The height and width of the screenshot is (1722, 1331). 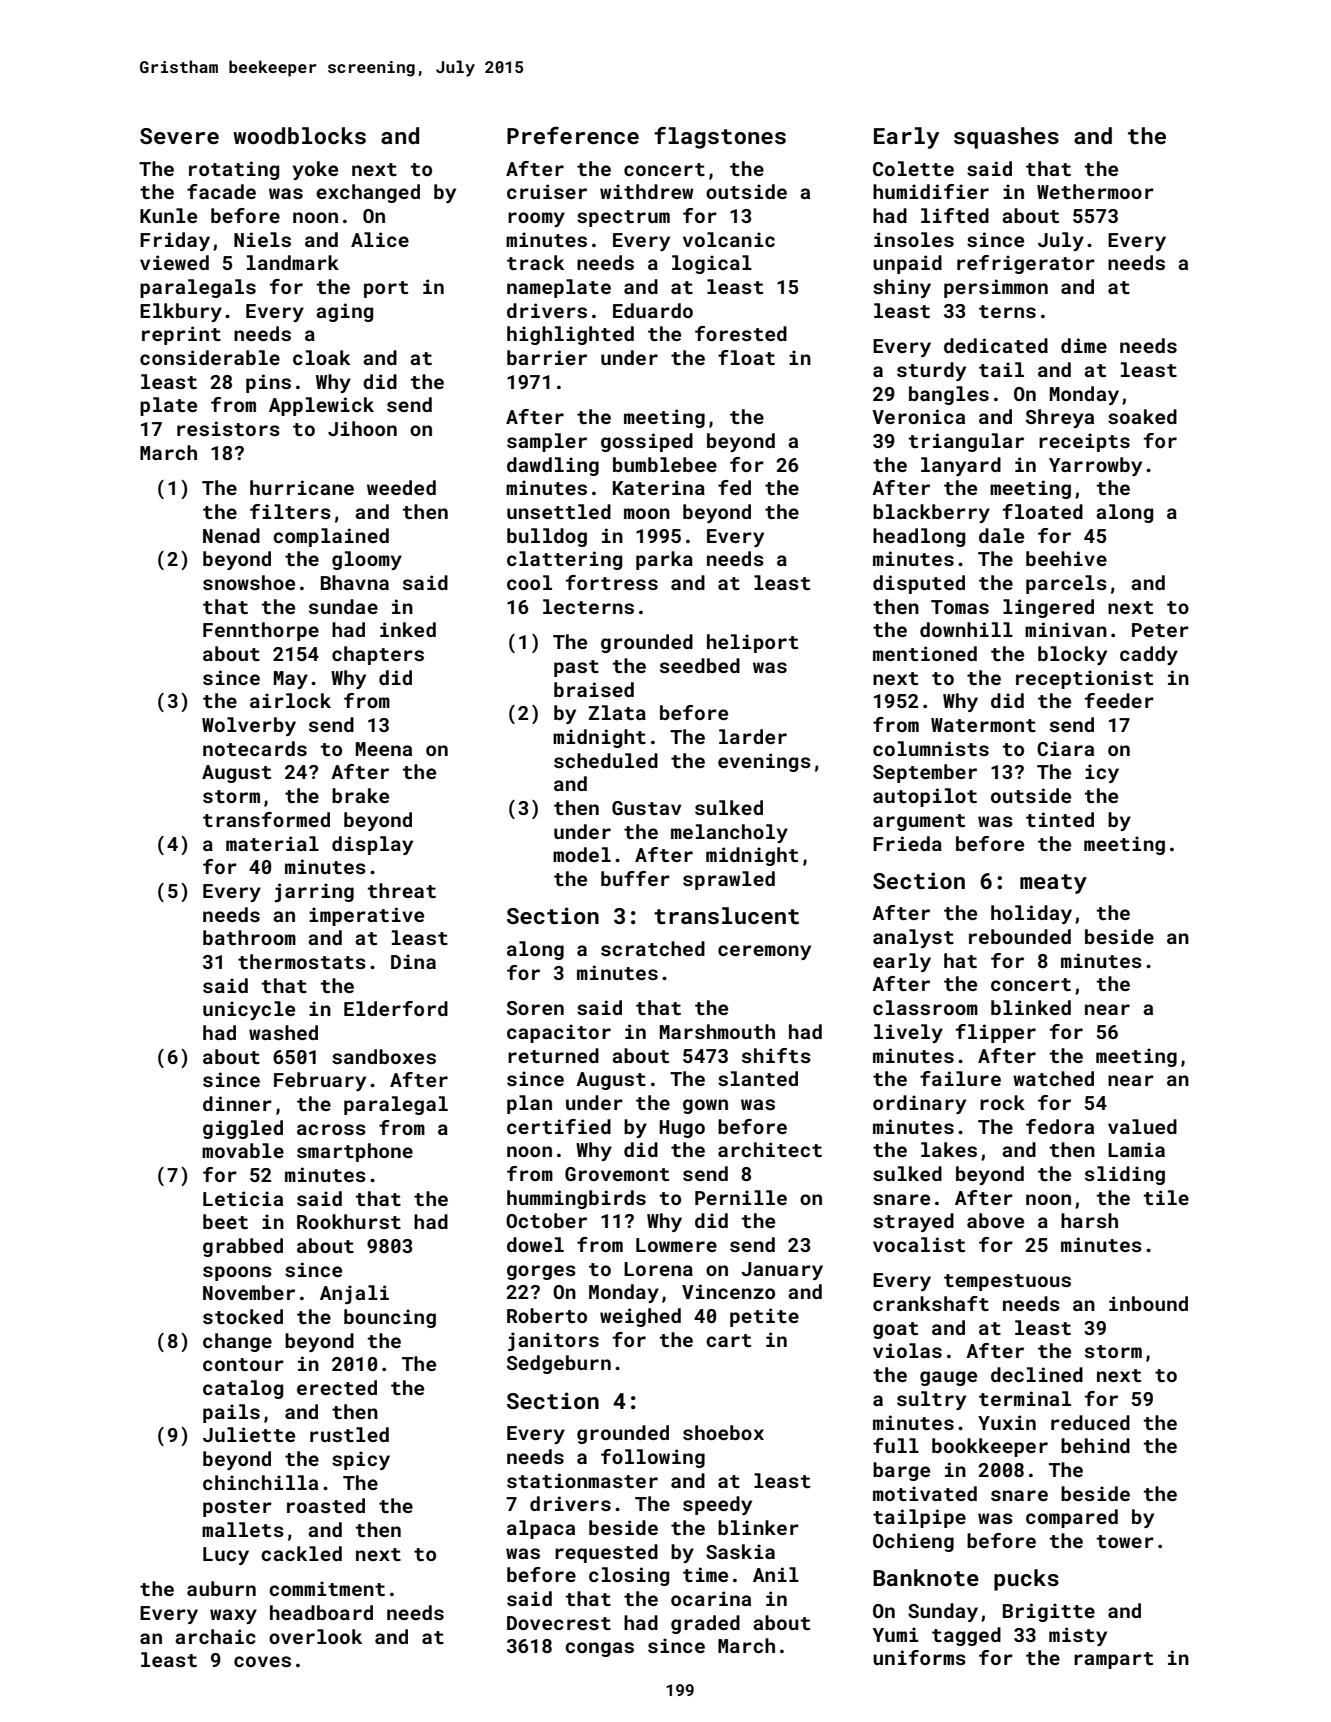 I want to click on washed, so click(x=283, y=1032).
